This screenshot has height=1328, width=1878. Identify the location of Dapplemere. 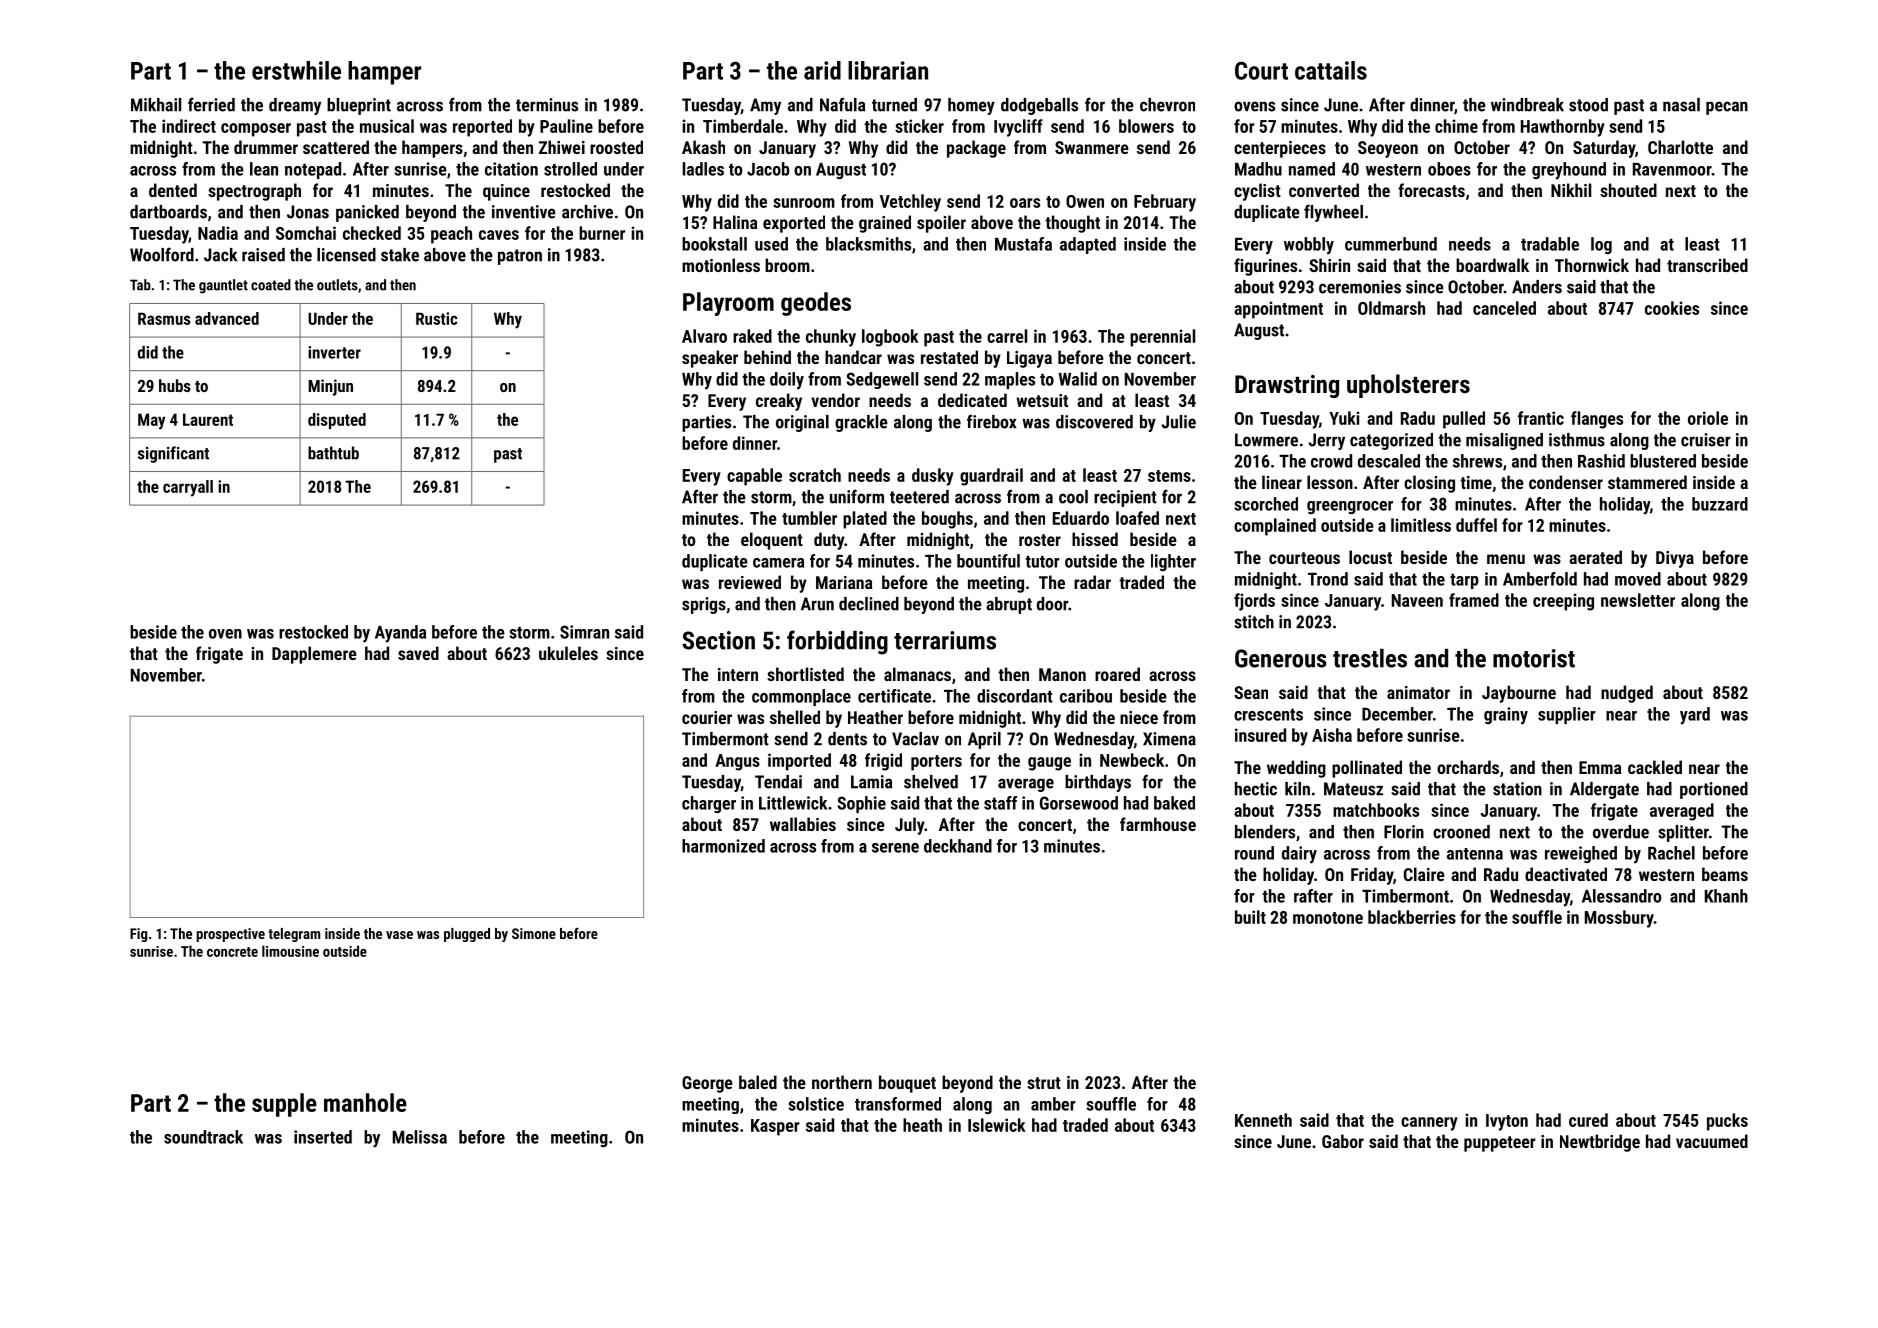
(314, 655).
